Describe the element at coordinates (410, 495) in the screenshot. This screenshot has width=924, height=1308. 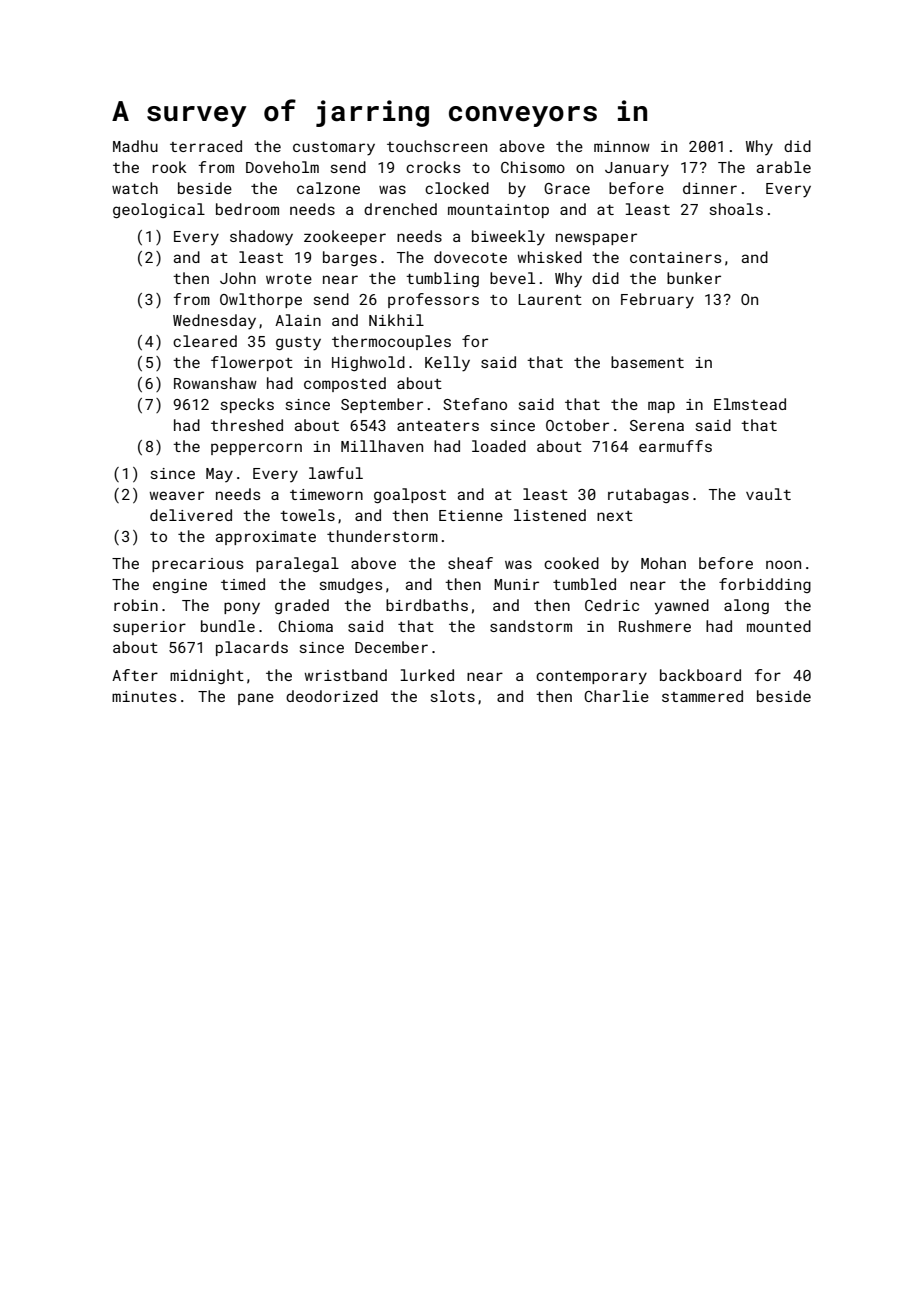
I see `goalpost` at that location.
